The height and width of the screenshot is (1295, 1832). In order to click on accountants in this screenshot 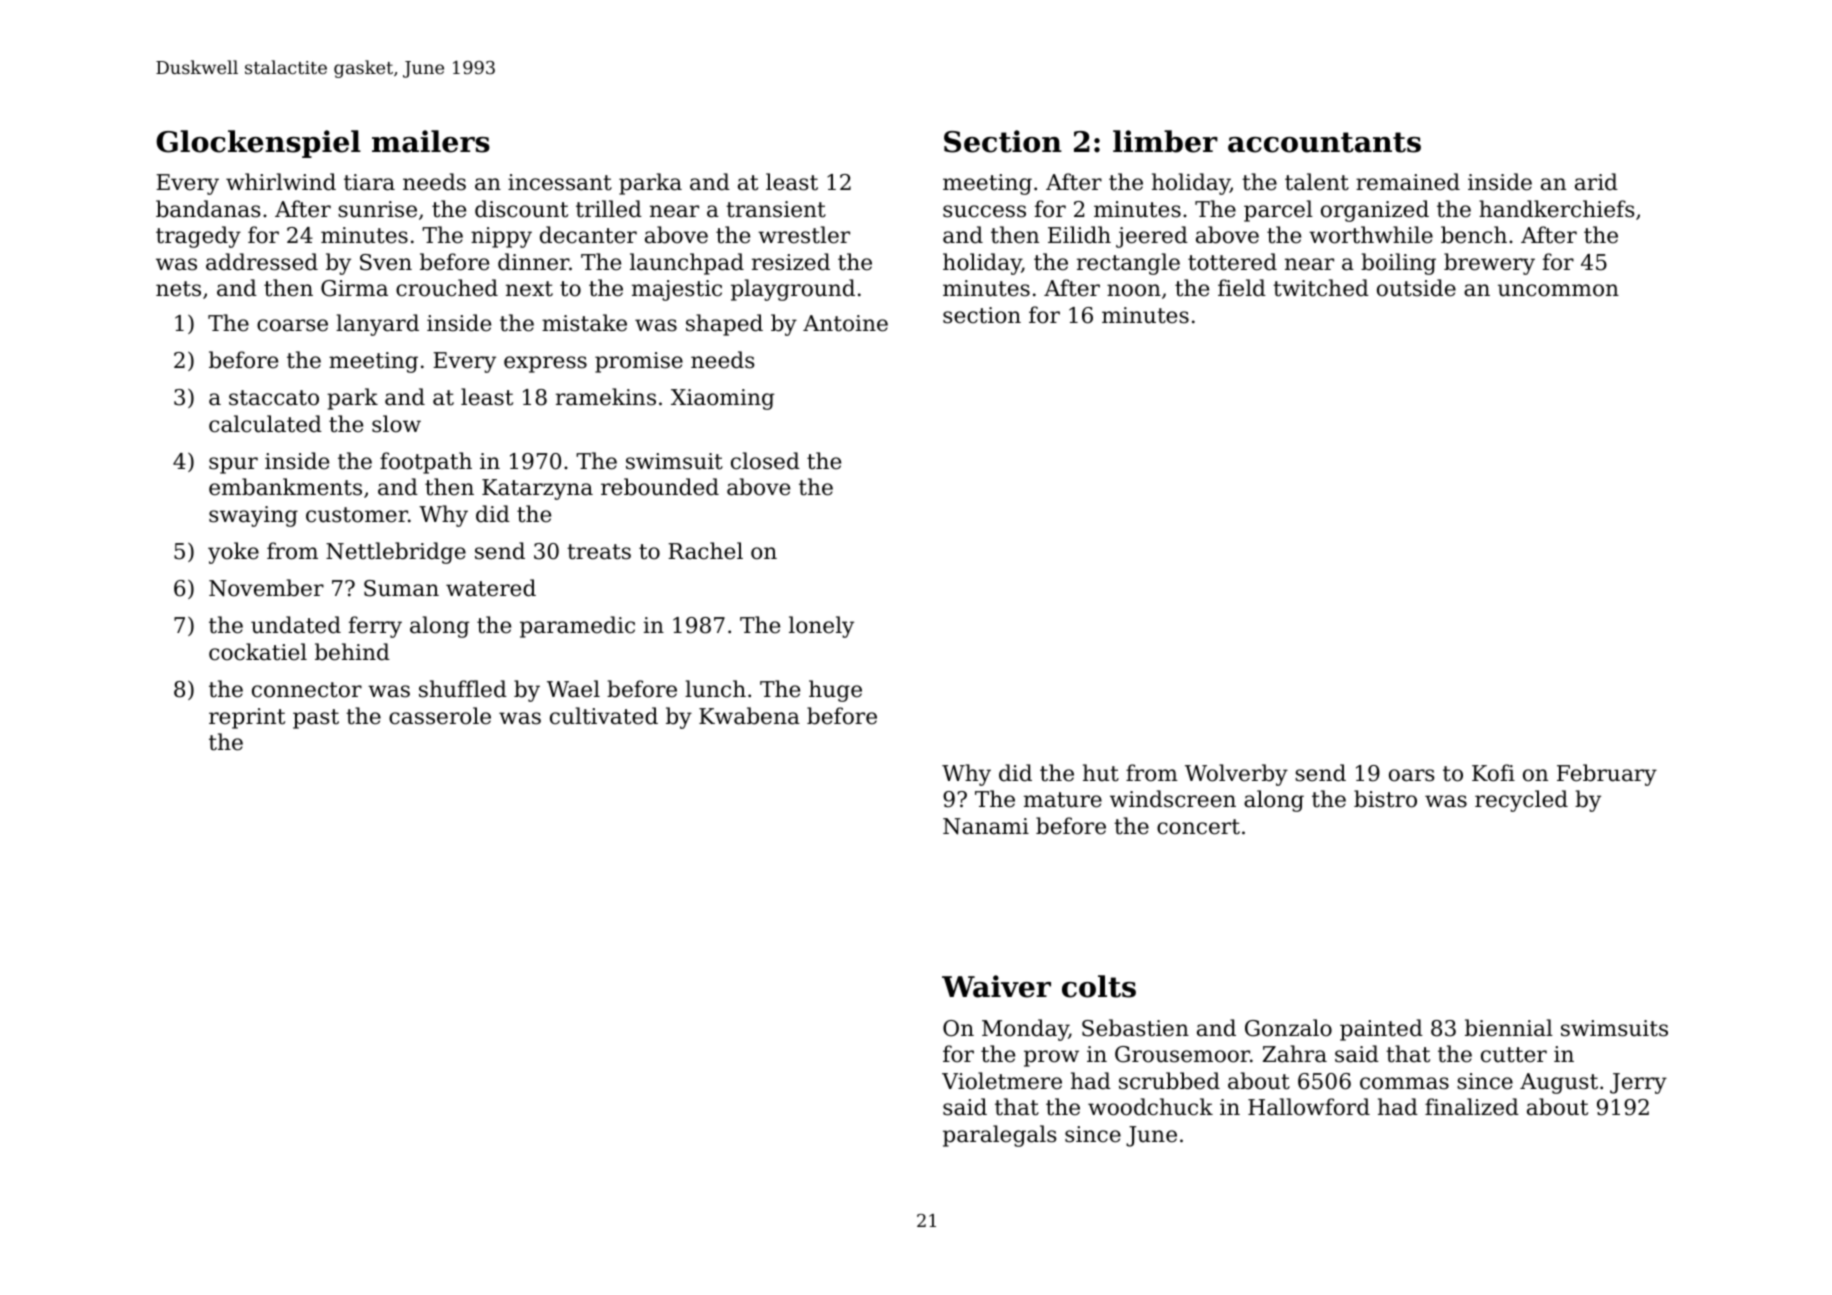, I will do `click(1324, 142)`.
